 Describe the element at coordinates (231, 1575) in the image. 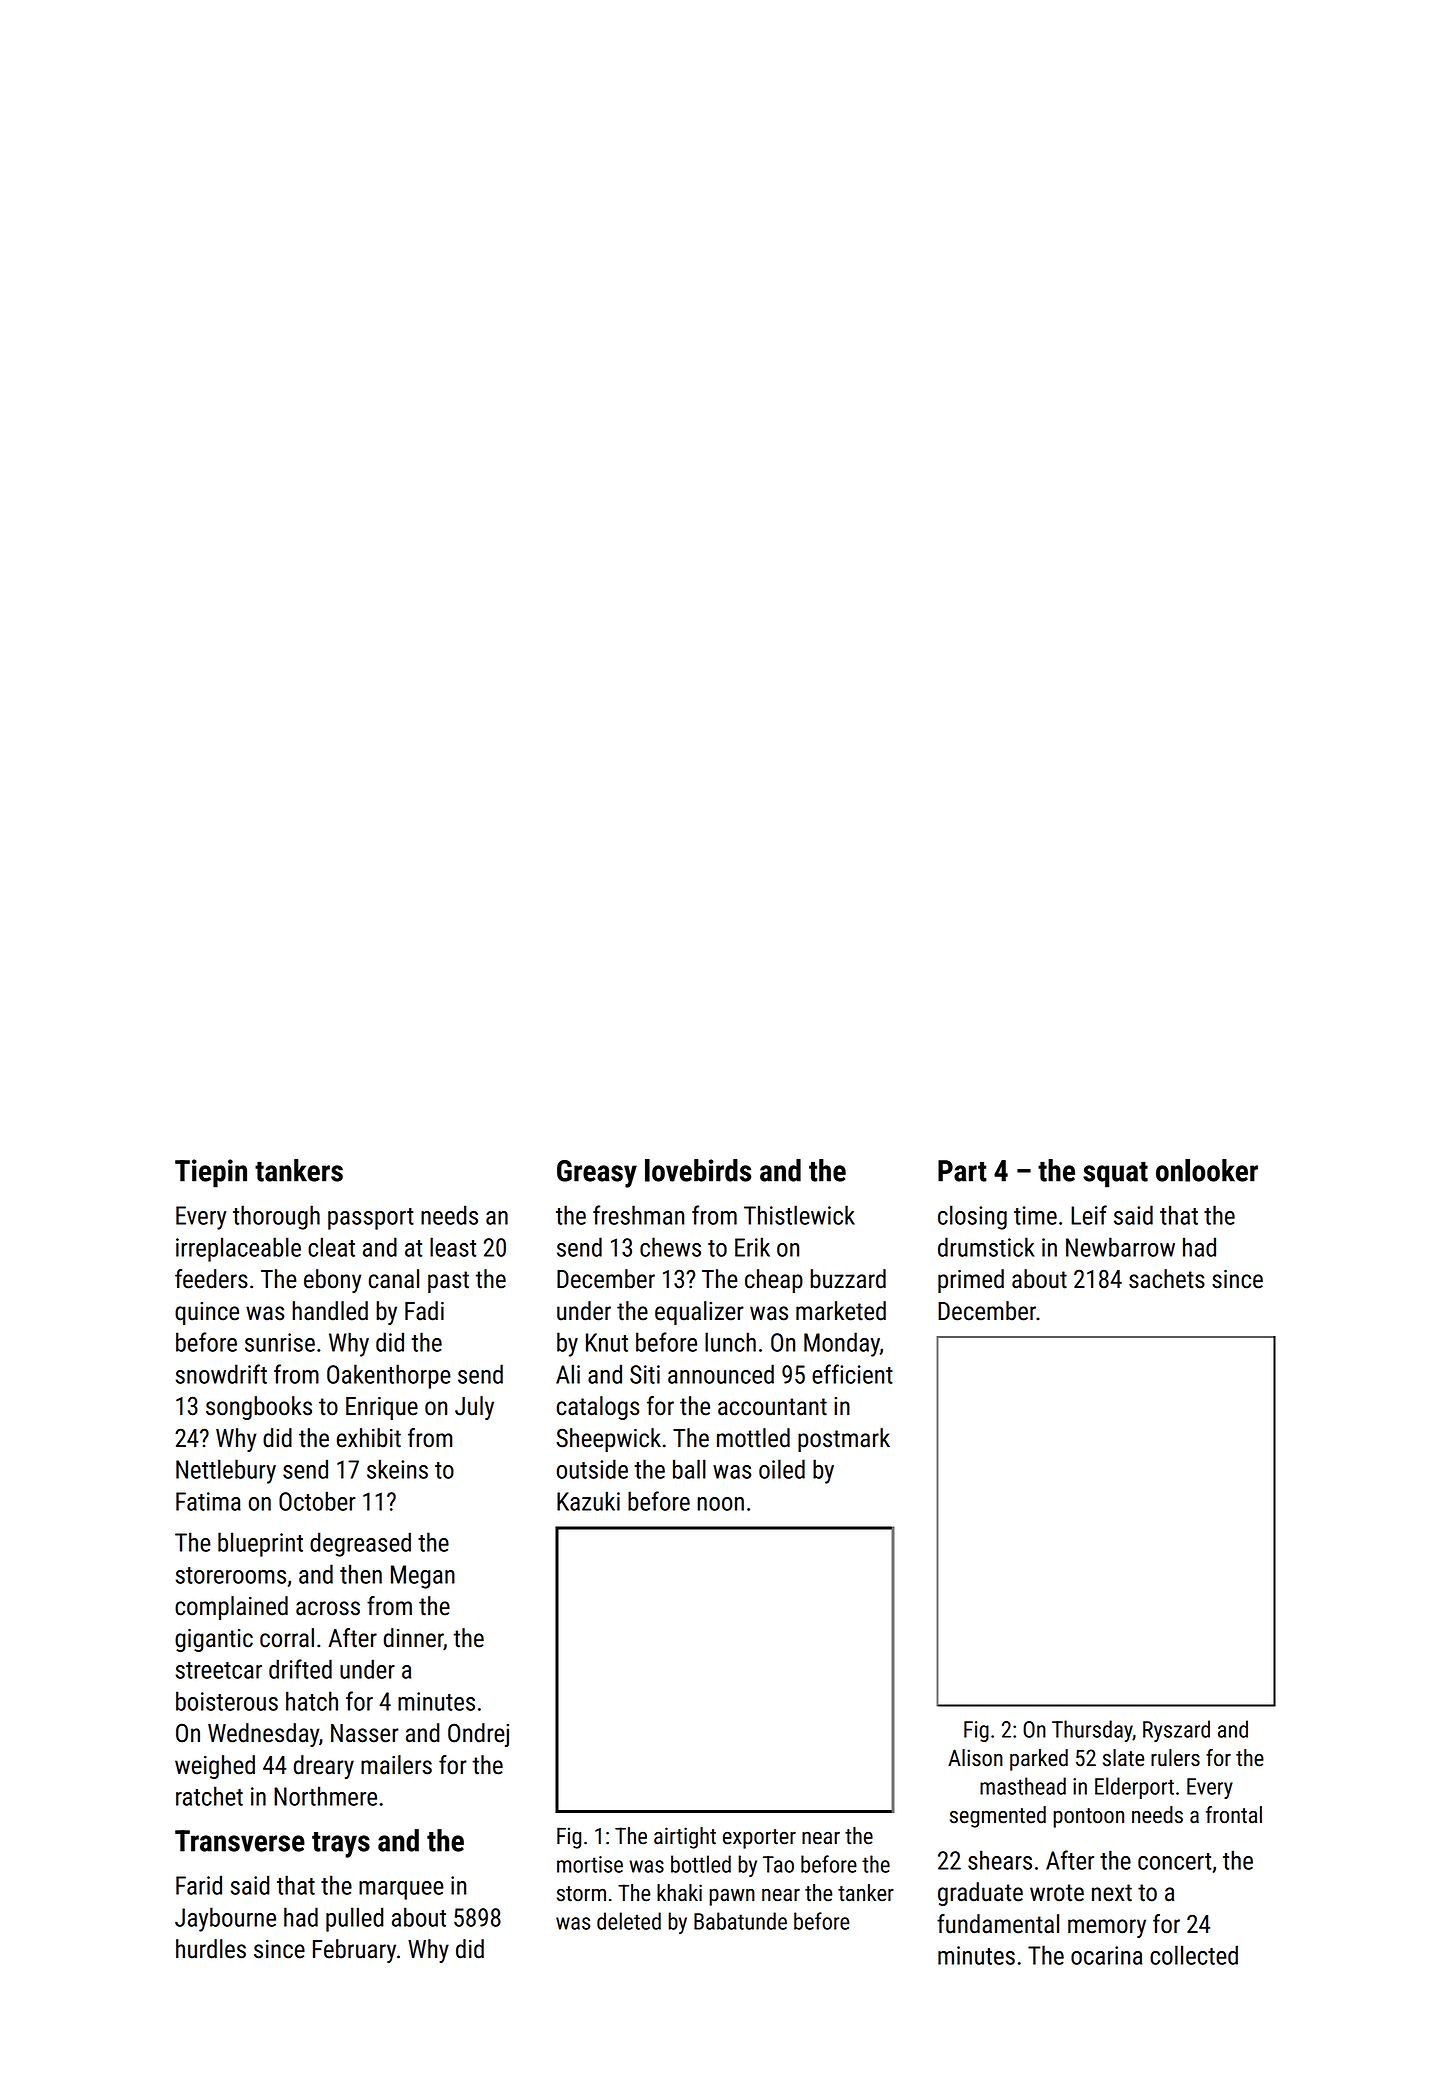

I see `storerooms` at that location.
